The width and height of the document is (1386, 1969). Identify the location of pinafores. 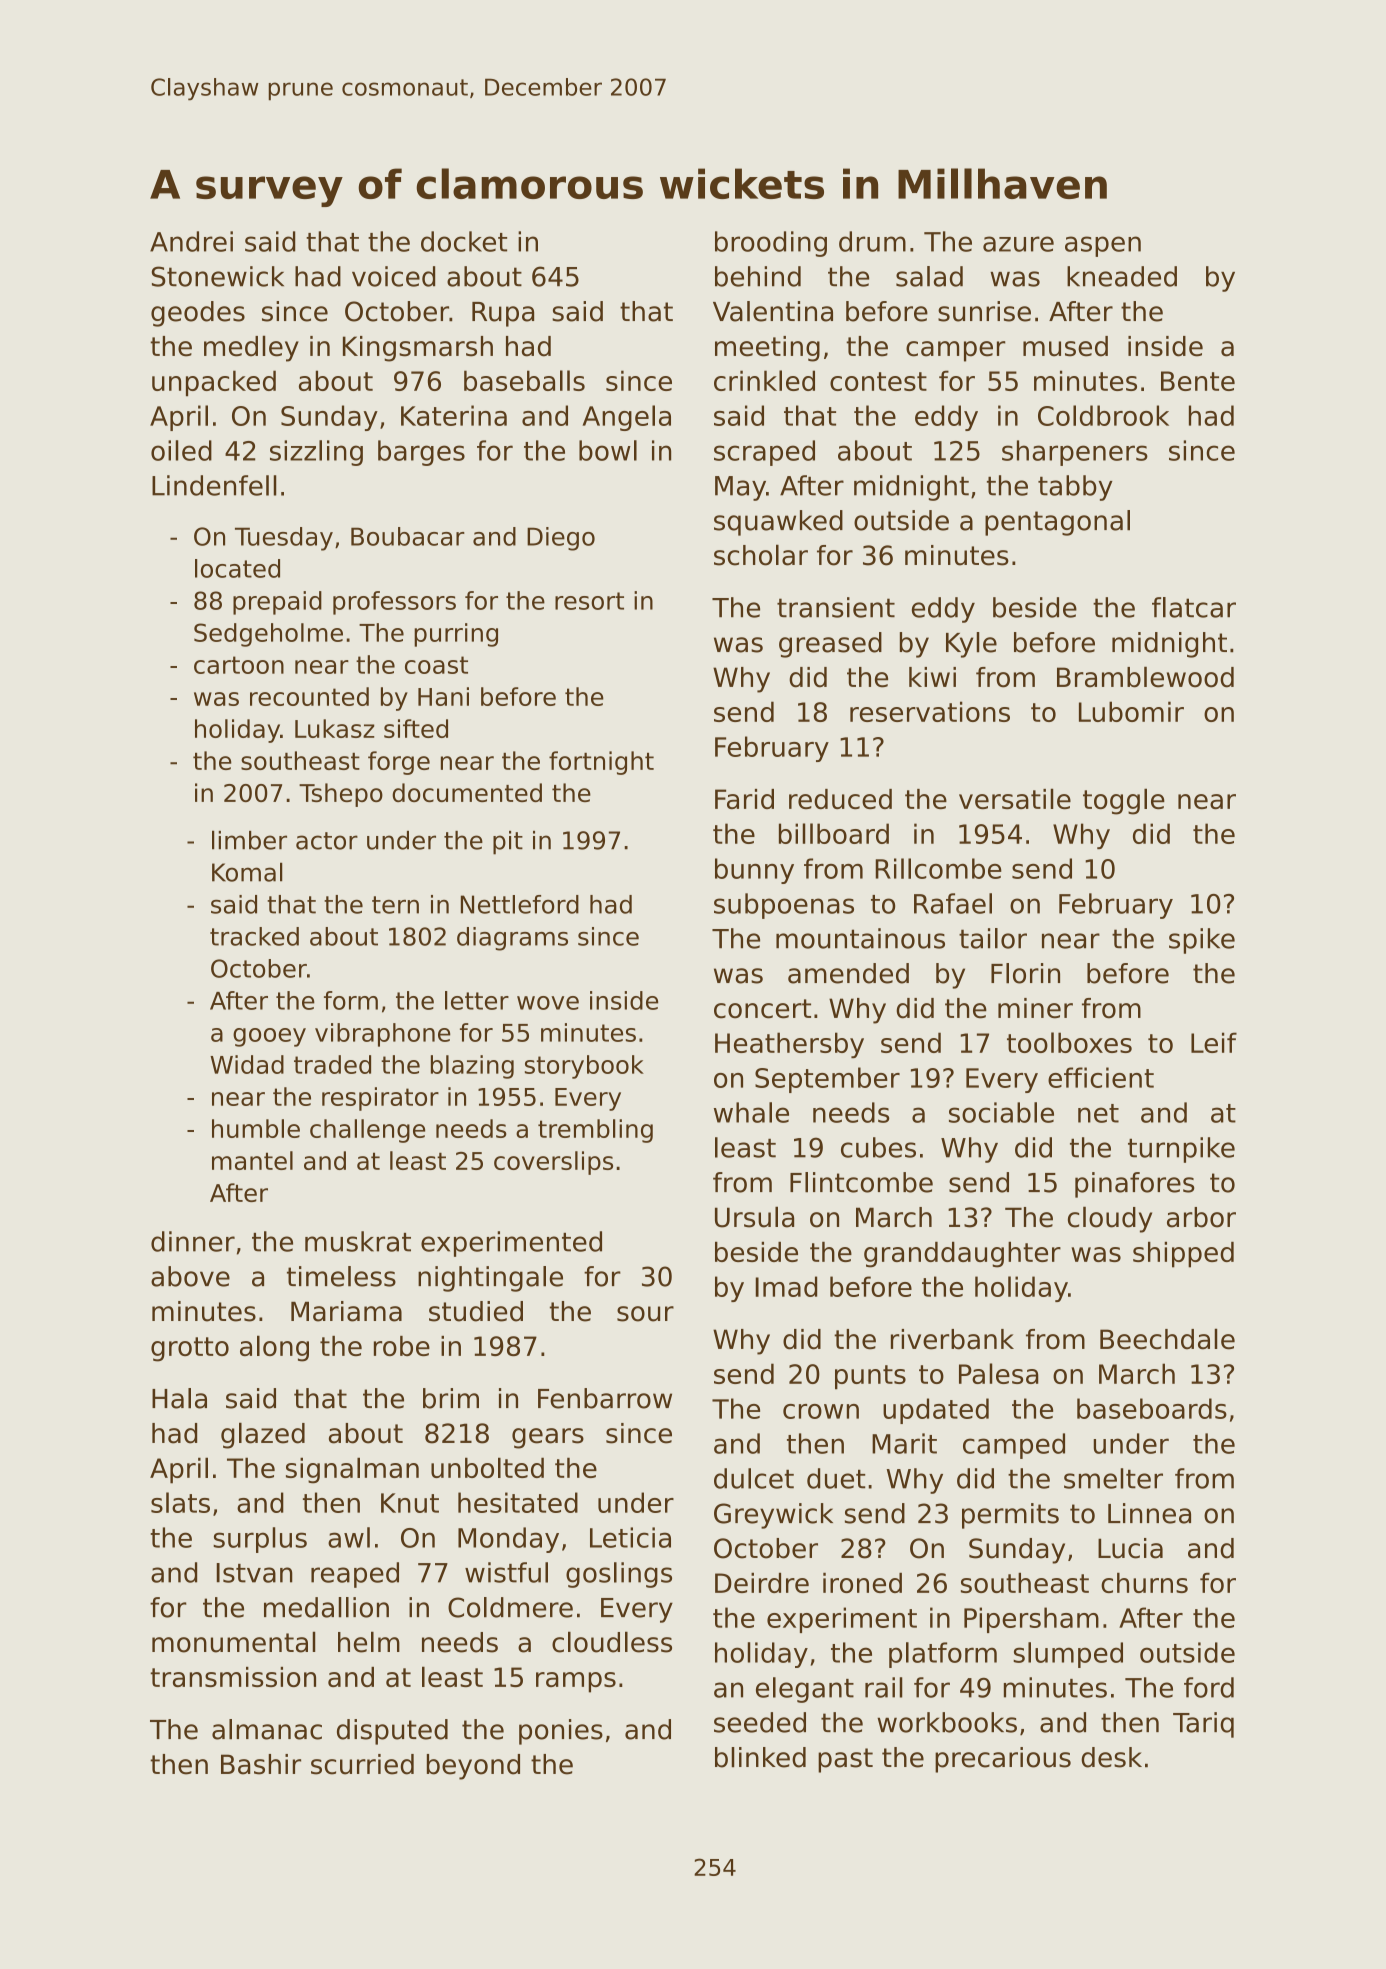
(1135, 1185).
